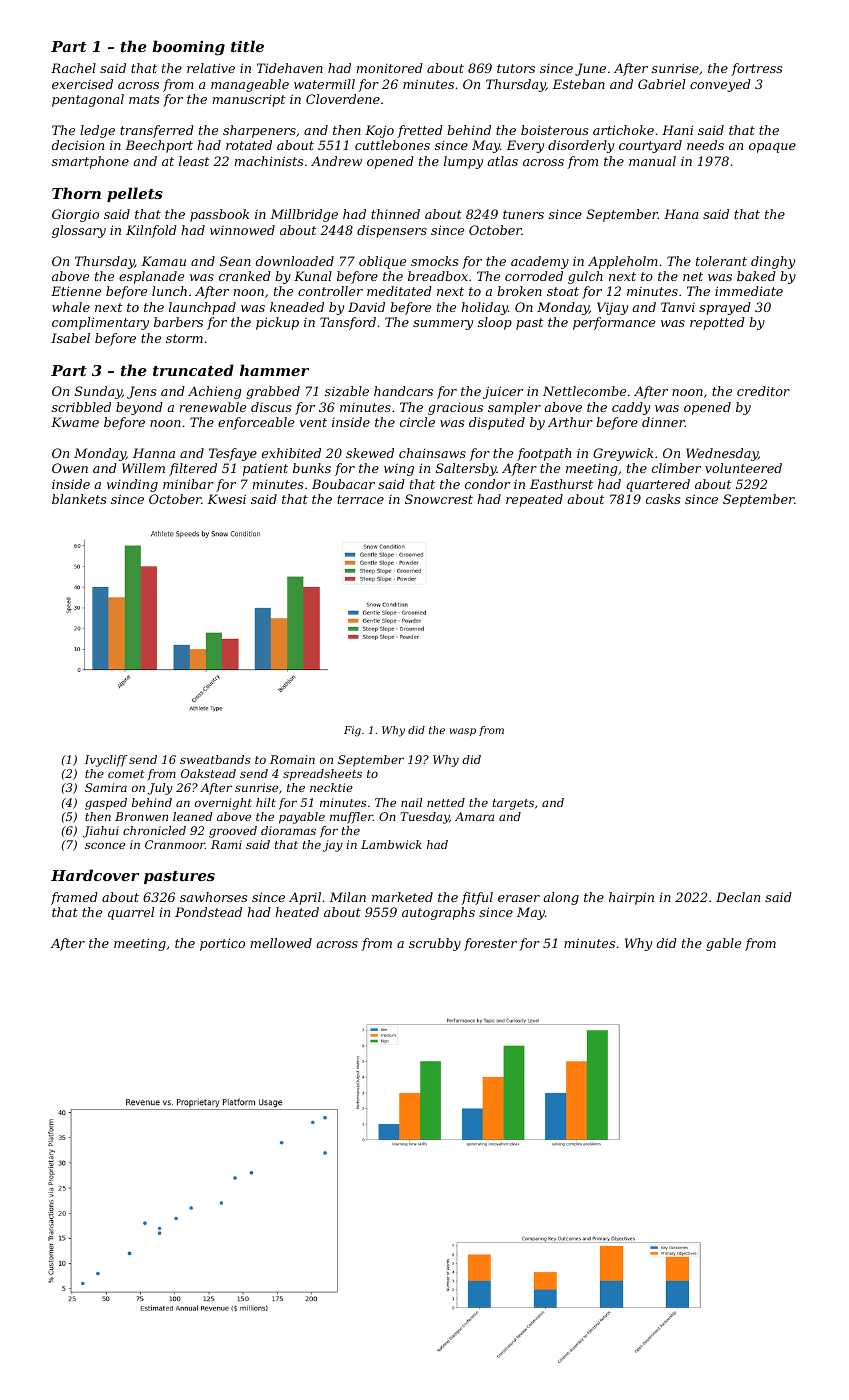  I want to click on blankets, so click(79, 499).
